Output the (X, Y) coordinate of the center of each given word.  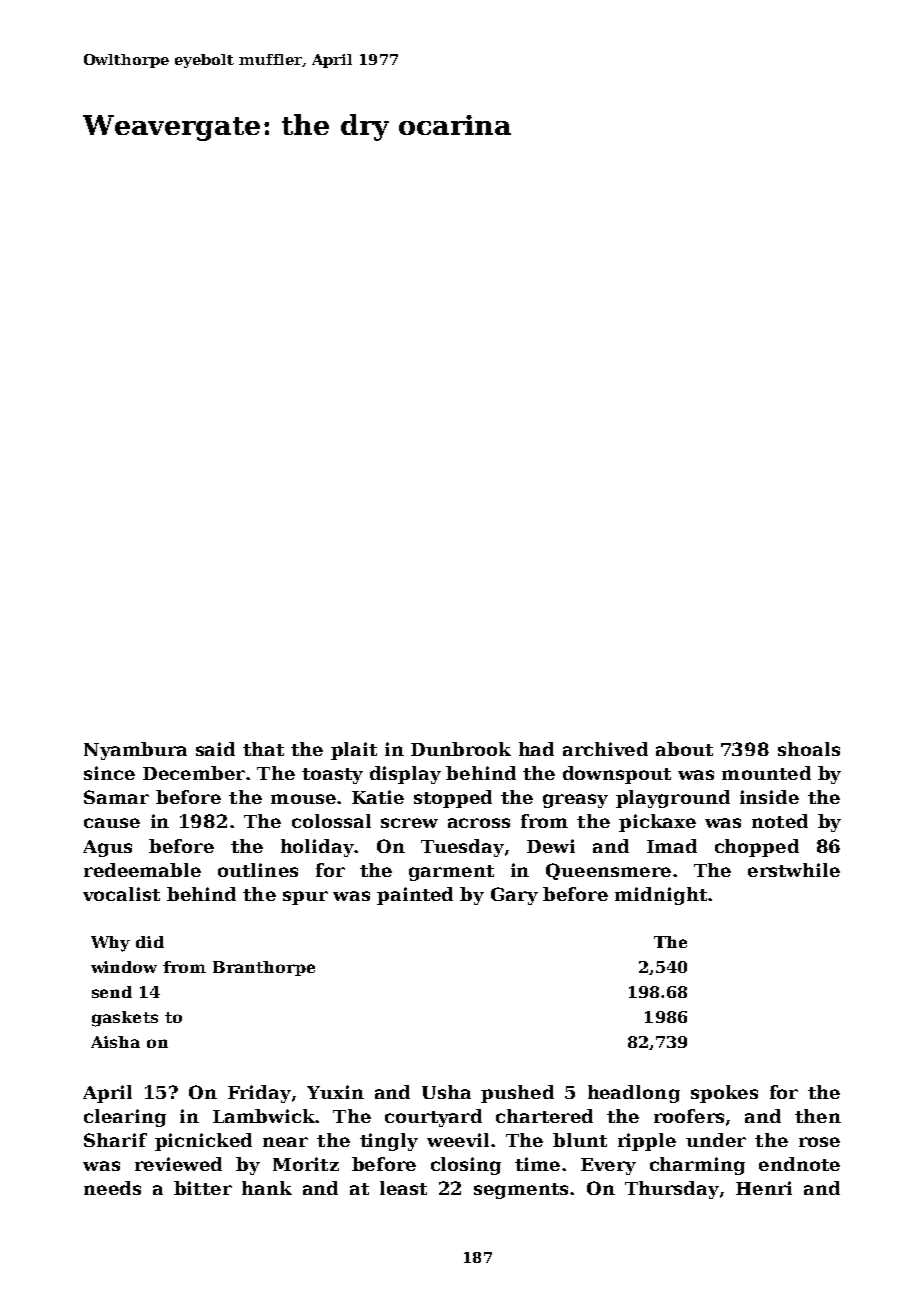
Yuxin (335, 1092)
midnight (661, 896)
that (263, 749)
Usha (446, 1092)
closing (466, 1166)
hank (267, 1188)
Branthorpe (264, 968)
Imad (672, 846)
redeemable (142, 870)
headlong (634, 1094)
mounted (766, 773)
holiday (317, 848)
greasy (575, 801)
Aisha (115, 1042)
